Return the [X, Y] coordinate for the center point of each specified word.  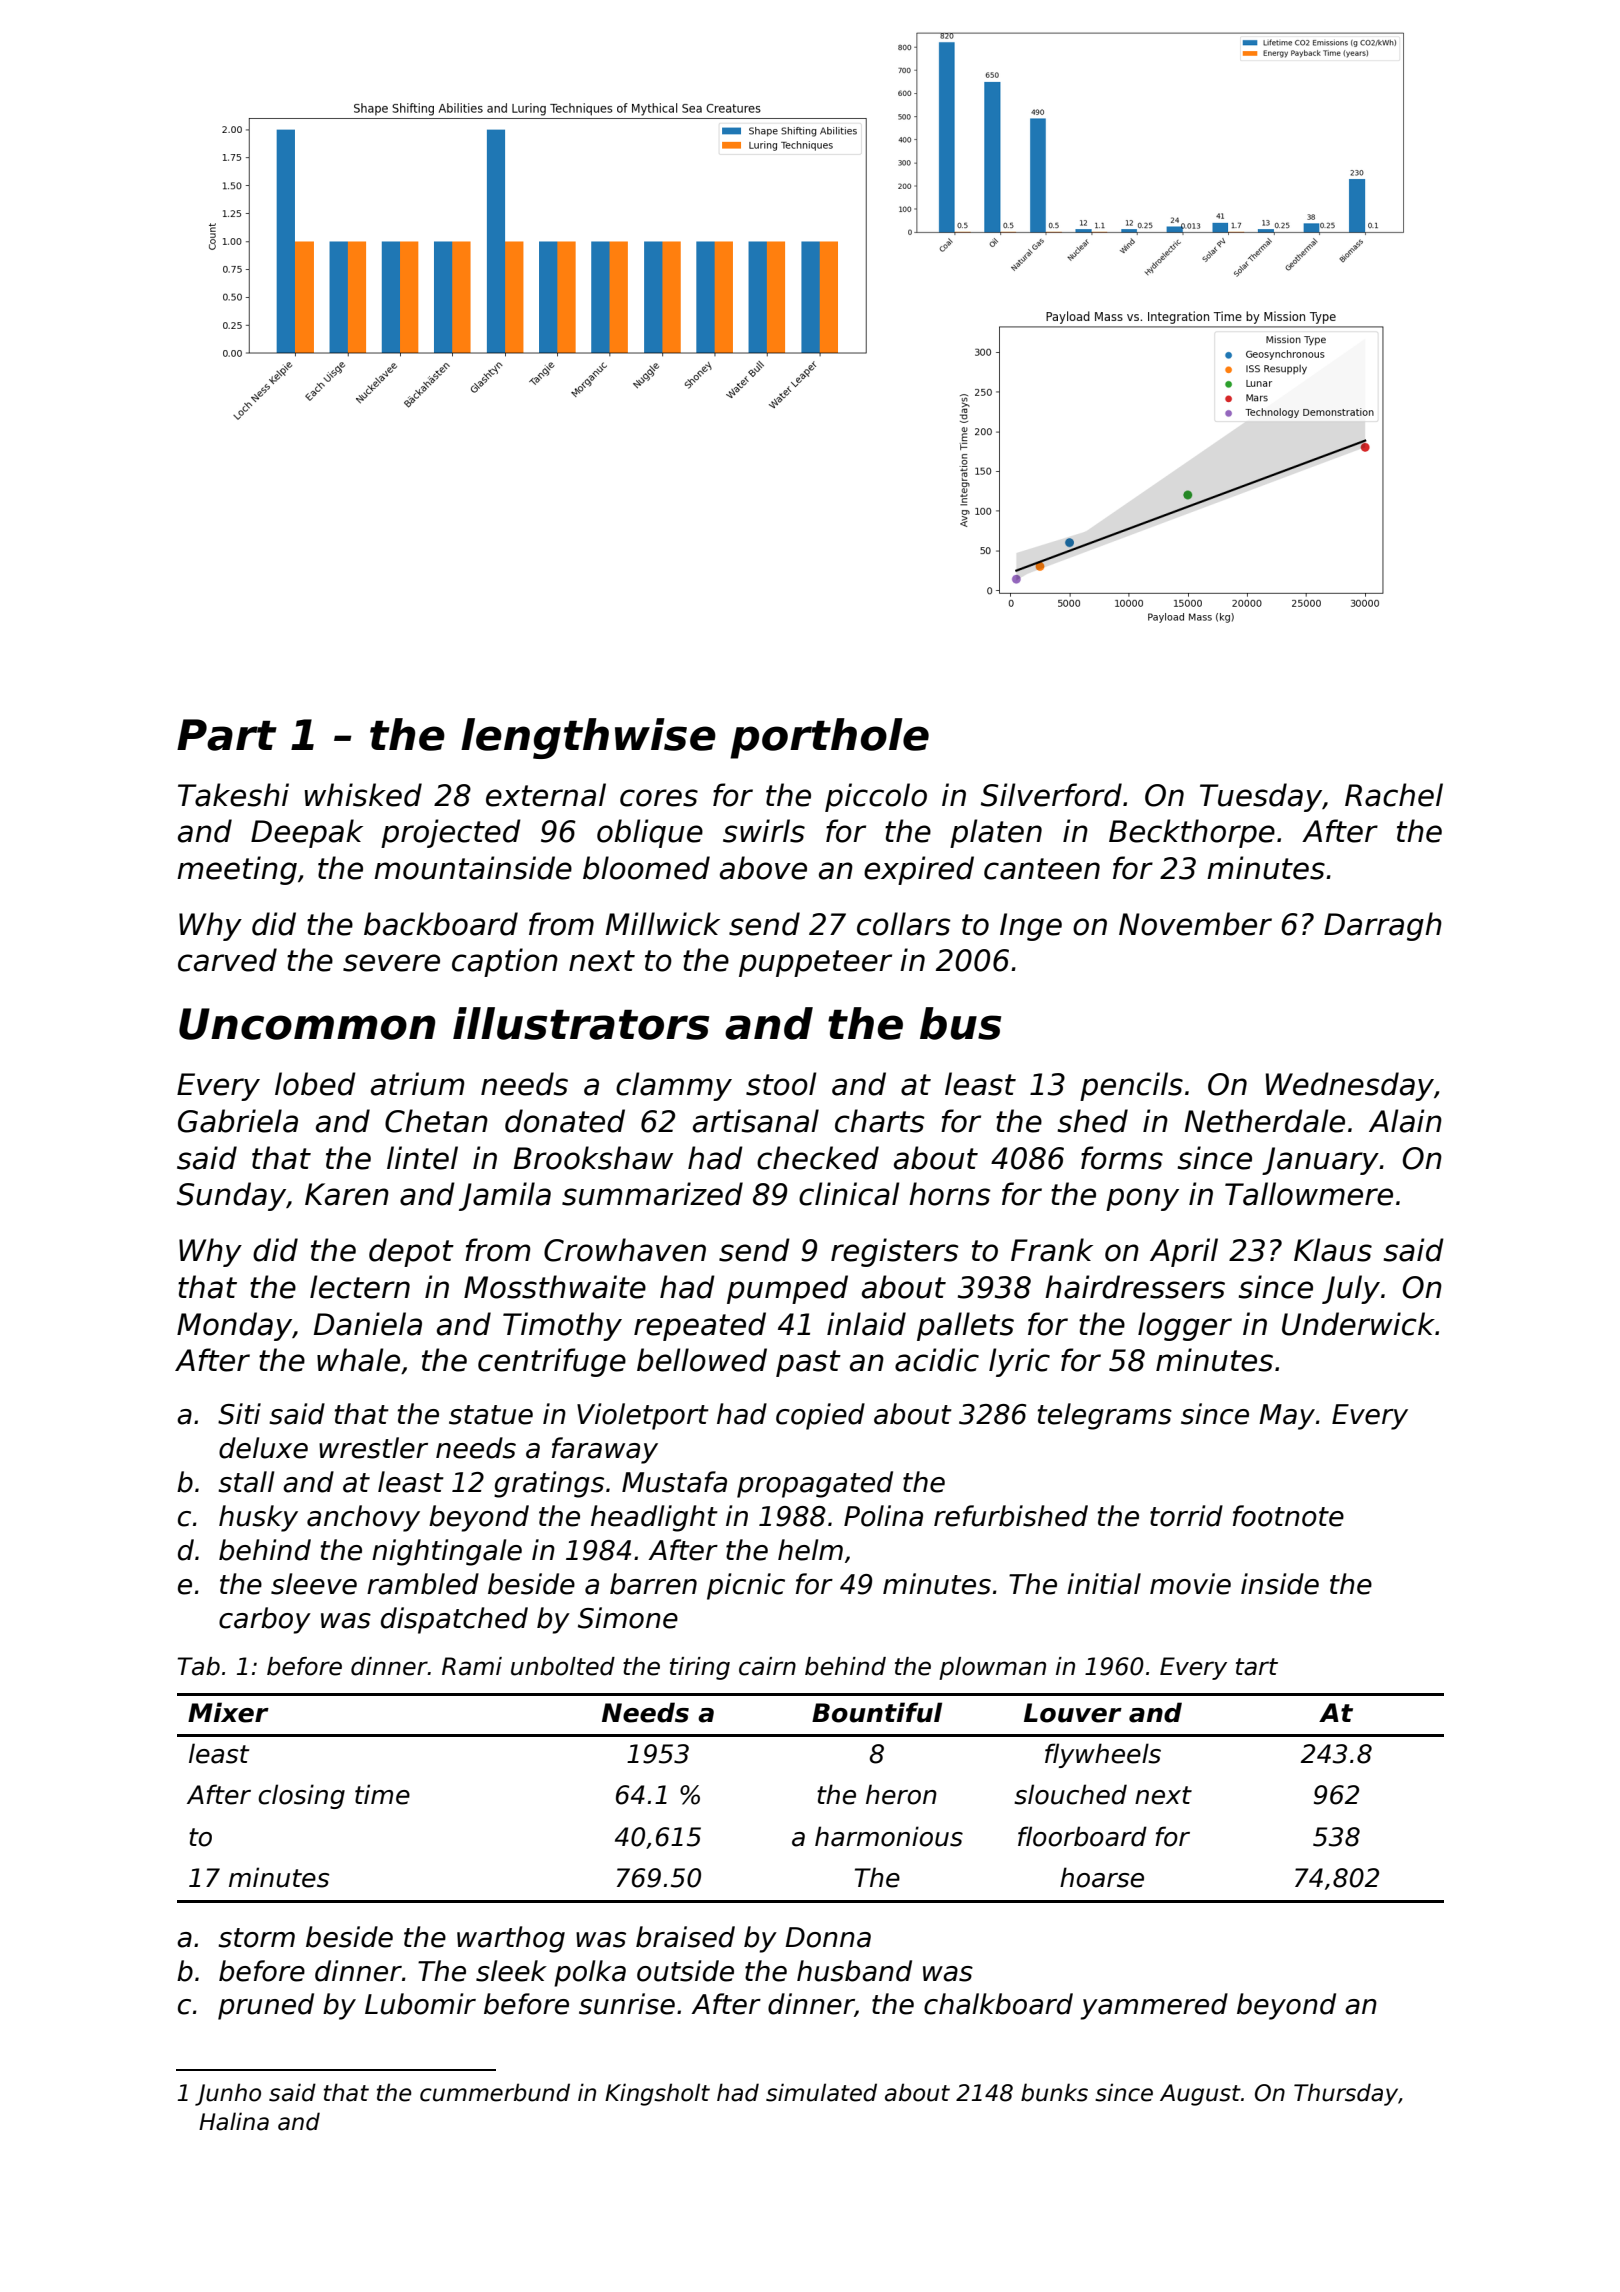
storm [256, 1938]
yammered [1154, 2006]
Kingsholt [657, 2094]
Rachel [1394, 795]
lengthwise [588, 738]
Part [227, 735]
